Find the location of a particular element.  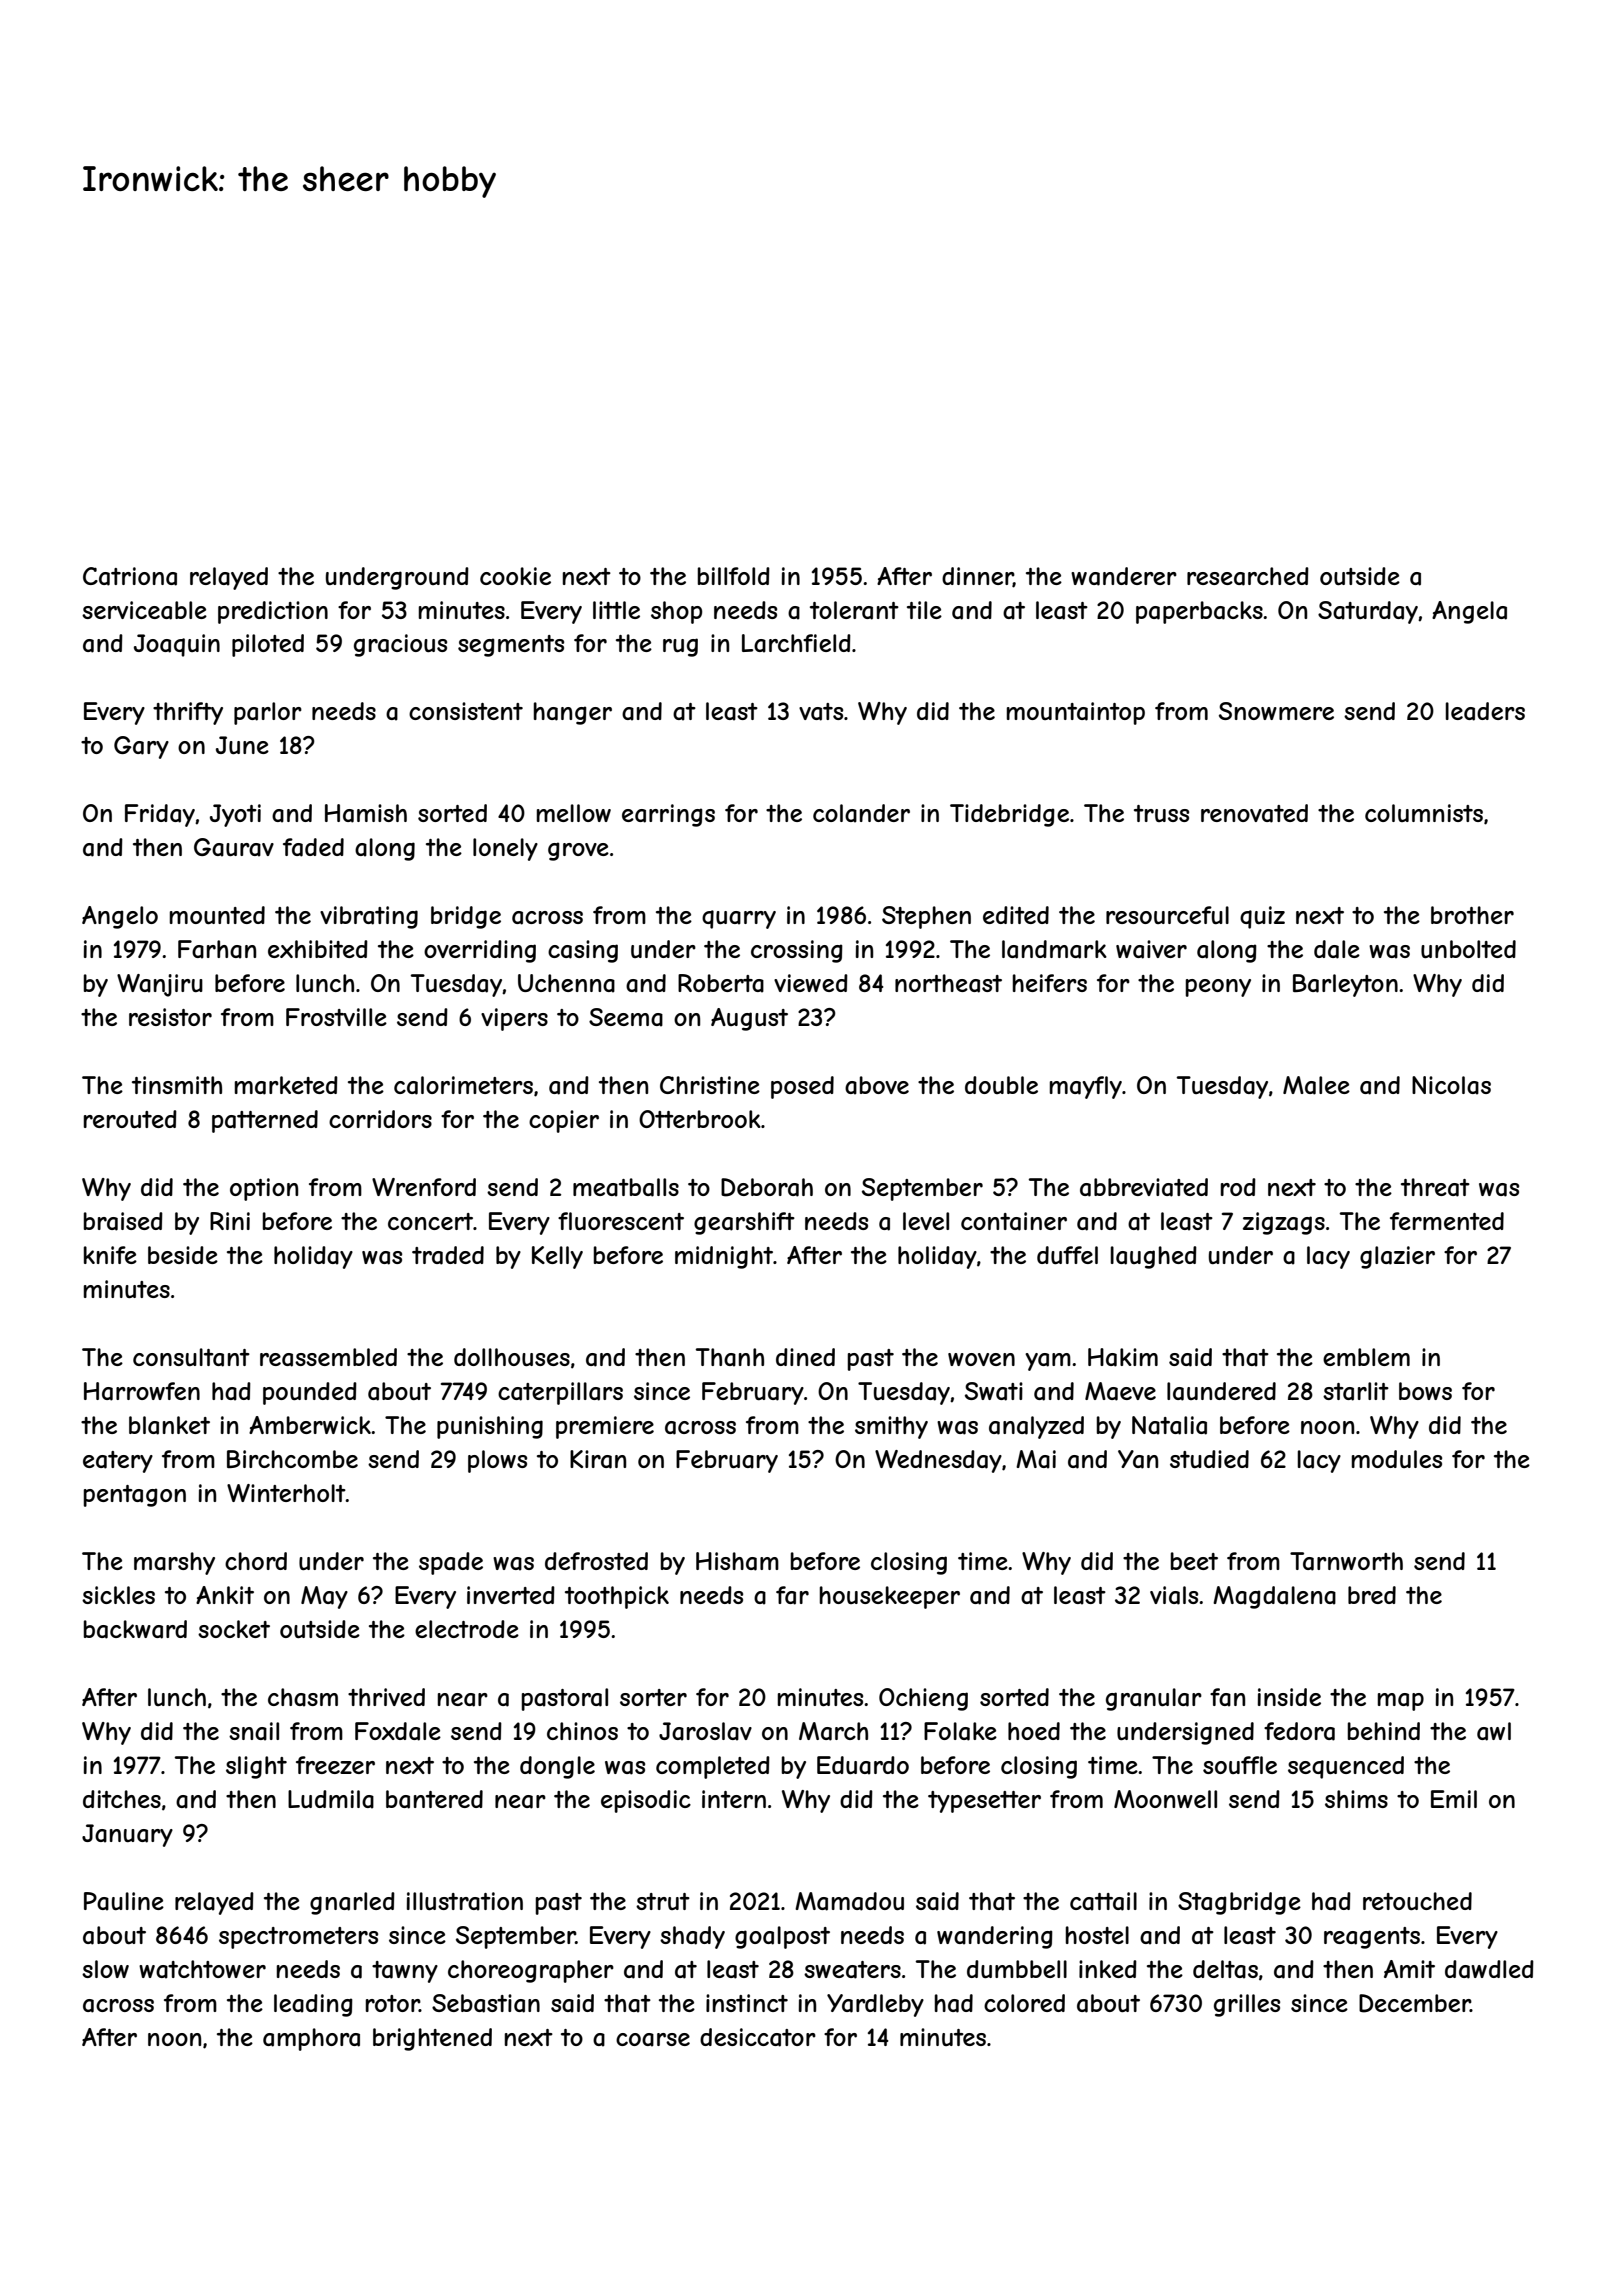

heifers is located at coordinates (1050, 983).
